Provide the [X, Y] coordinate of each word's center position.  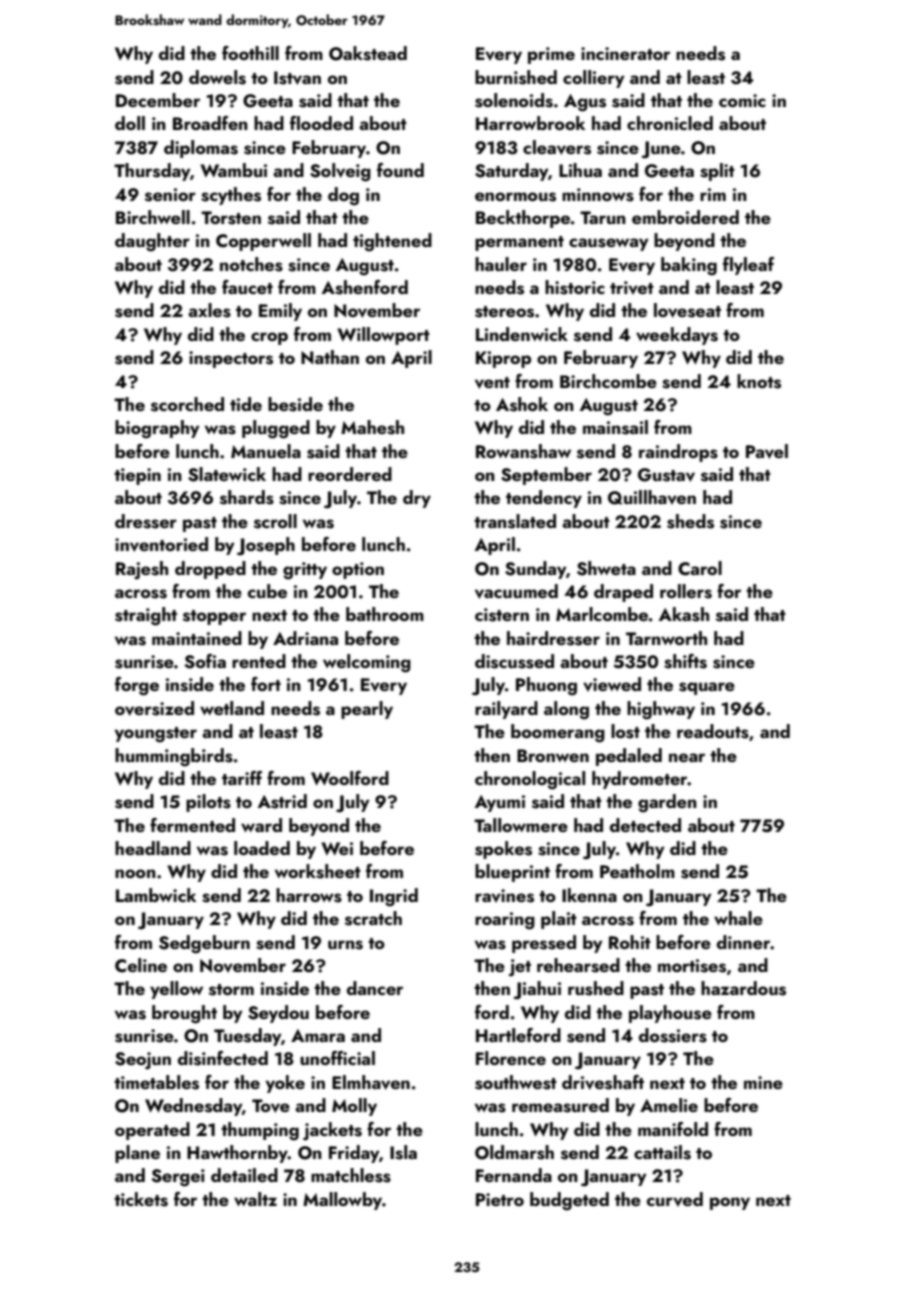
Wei [337, 848]
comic [742, 100]
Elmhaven [371, 1082]
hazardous [743, 988]
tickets [141, 1199]
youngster [155, 735]
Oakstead [368, 53]
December [158, 100]
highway [661, 710]
